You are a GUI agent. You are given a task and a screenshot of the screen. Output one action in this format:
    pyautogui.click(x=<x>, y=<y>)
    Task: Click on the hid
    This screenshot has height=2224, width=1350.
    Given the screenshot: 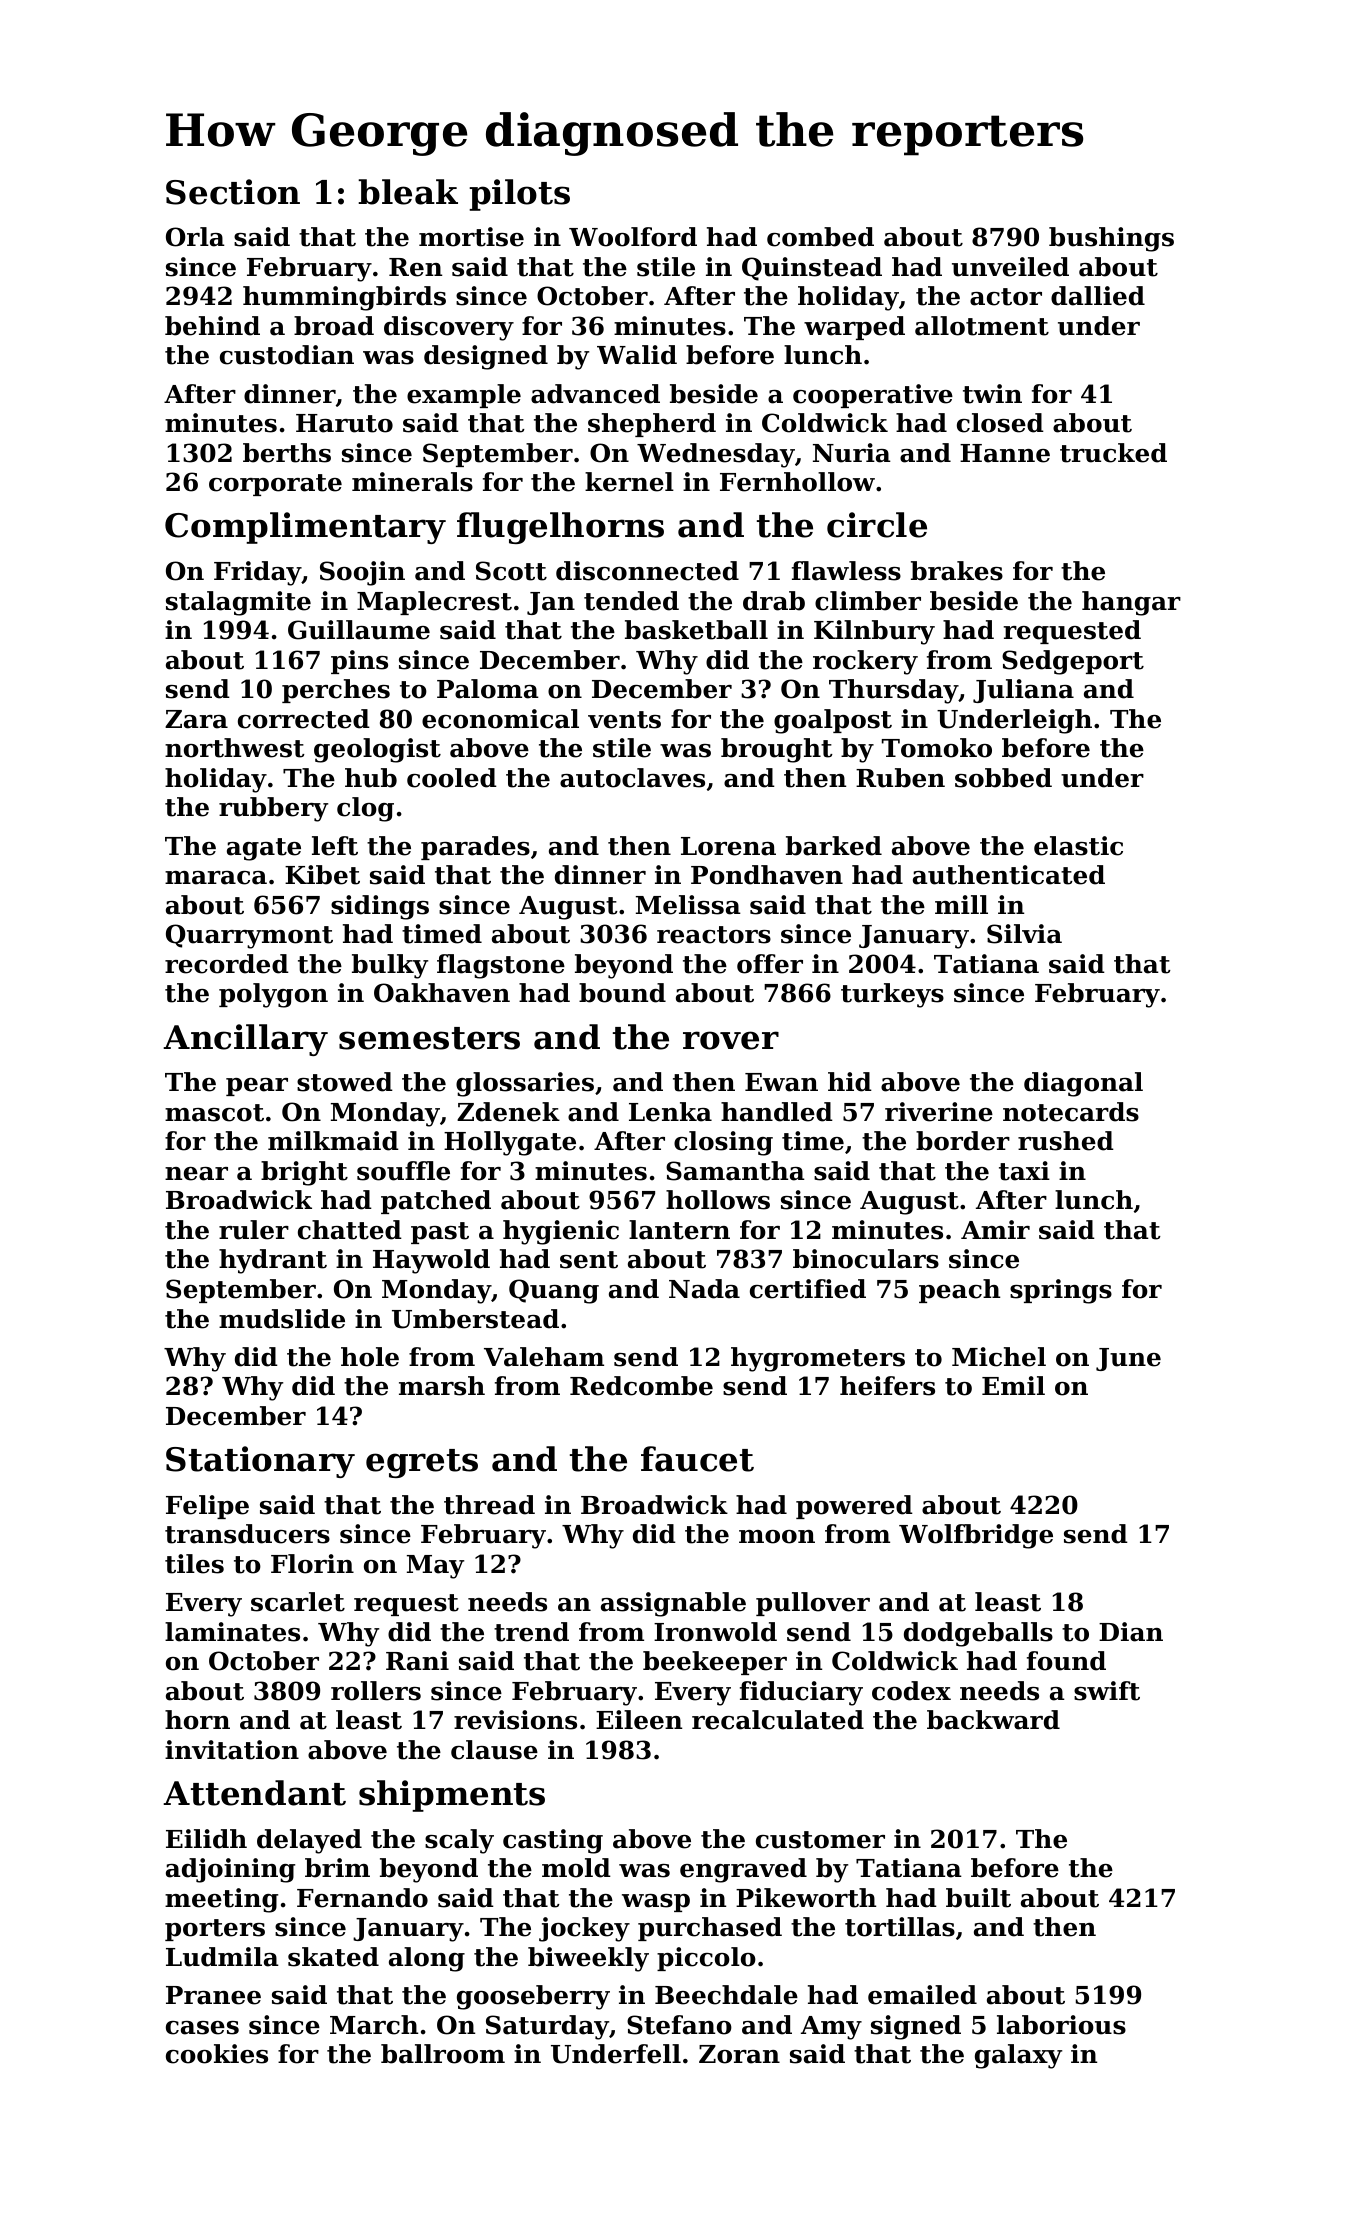 What is the action you would take?
    pyautogui.click(x=850, y=1082)
